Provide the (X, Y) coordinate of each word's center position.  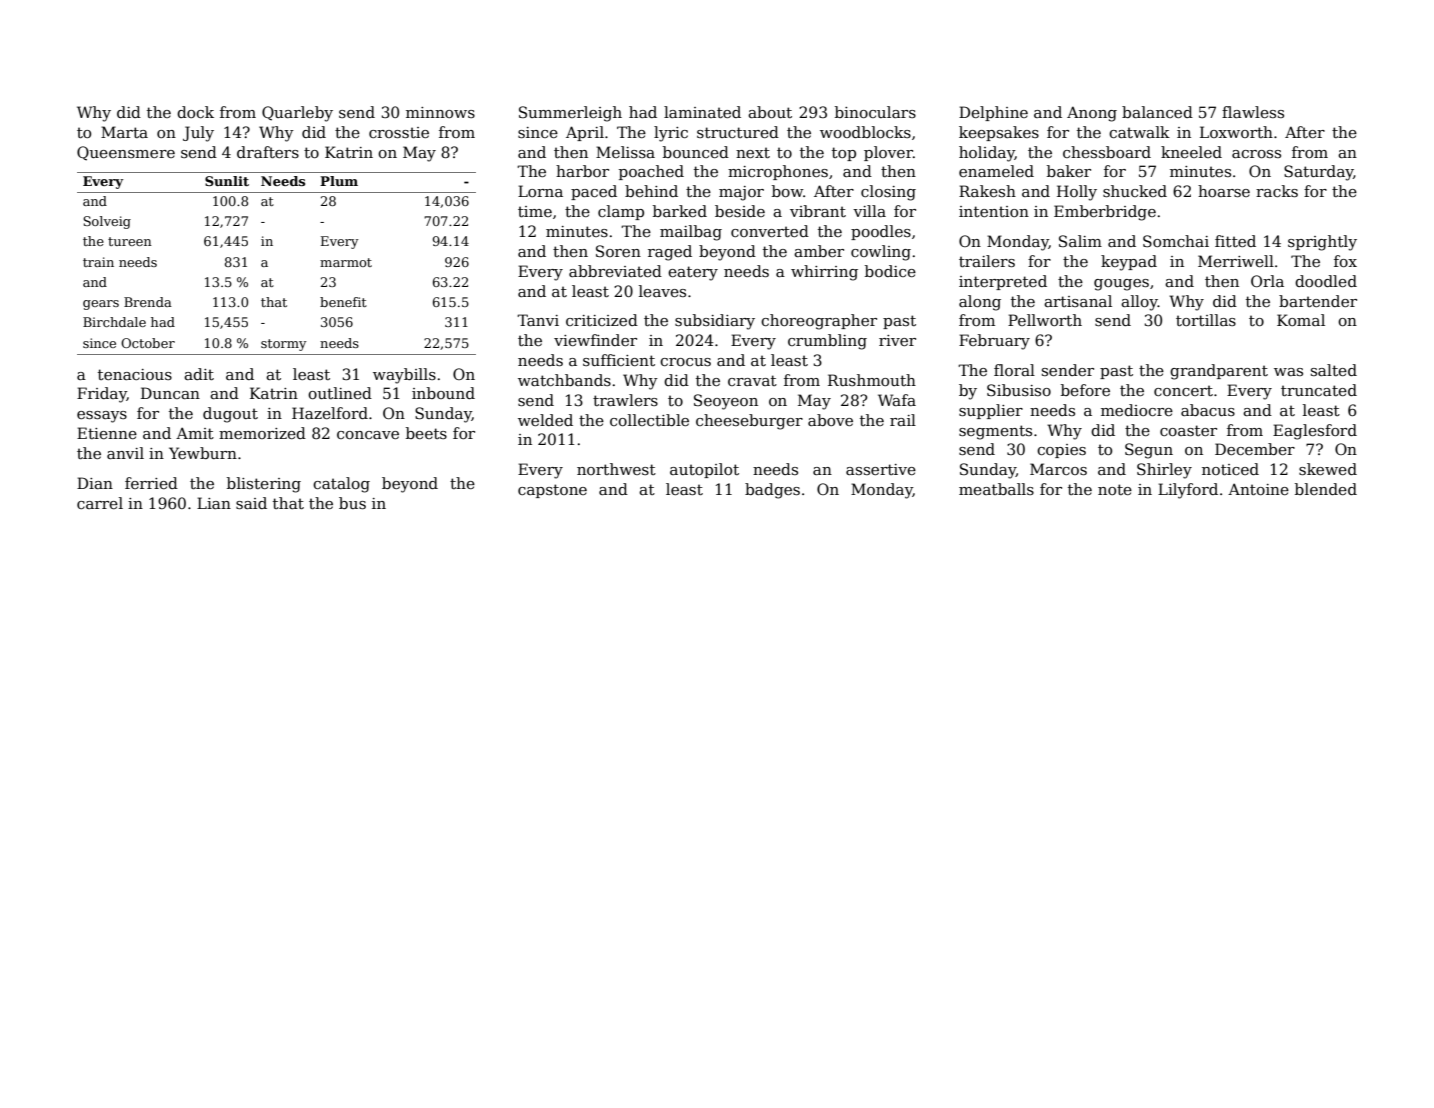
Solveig (107, 222)
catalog (341, 485)
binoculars (875, 112)
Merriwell (1236, 261)
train (98, 262)
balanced (1157, 112)
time (535, 211)
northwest (616, 469)
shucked (1135, 191)
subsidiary (715, 322)
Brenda (148, 302)
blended (1326, 489)
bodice (890, 271)
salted (1334, 370)
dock (195, 112)
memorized (262, 433)
